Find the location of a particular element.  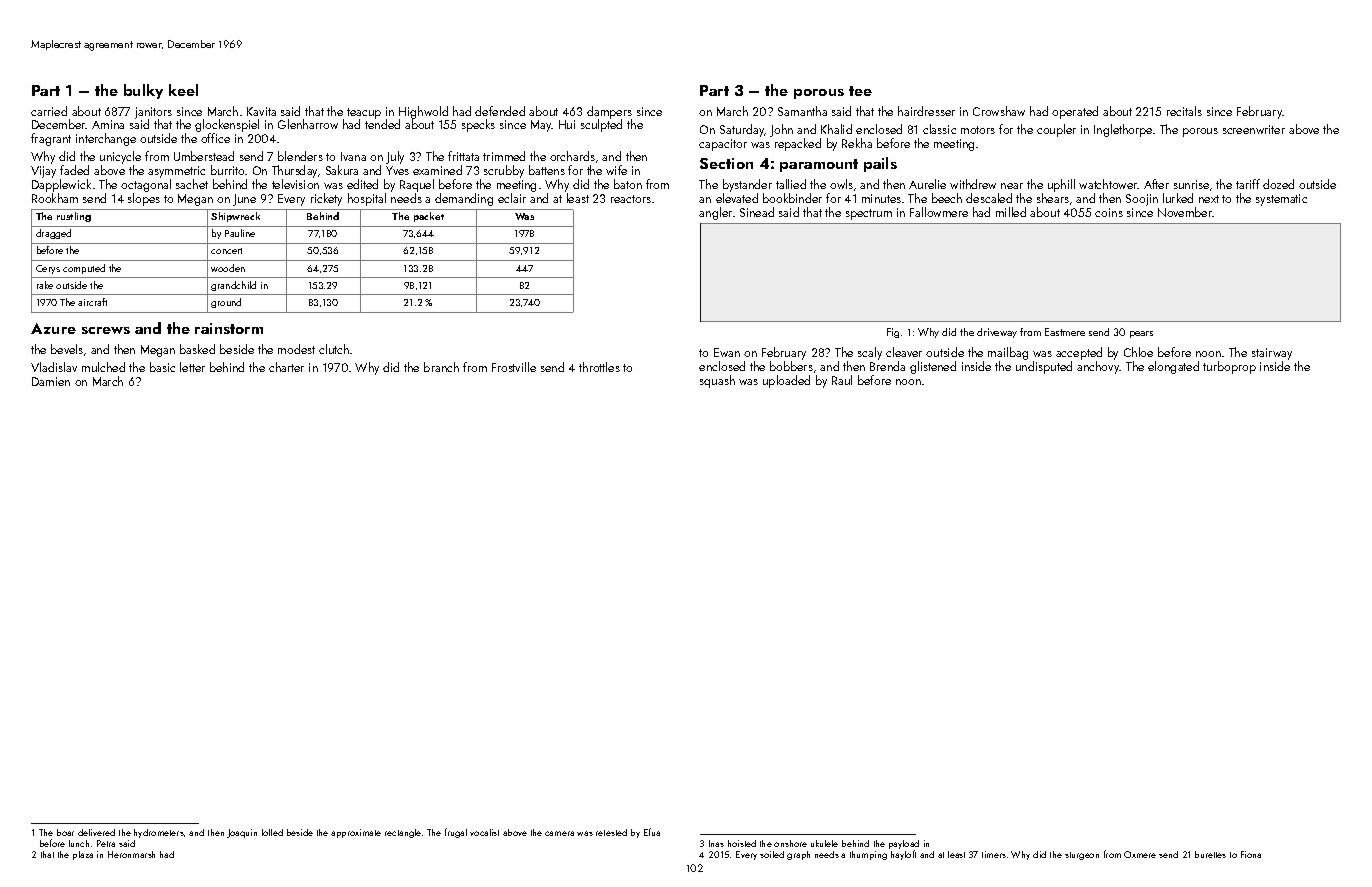

scaly is located at coordinates (870, 353).
